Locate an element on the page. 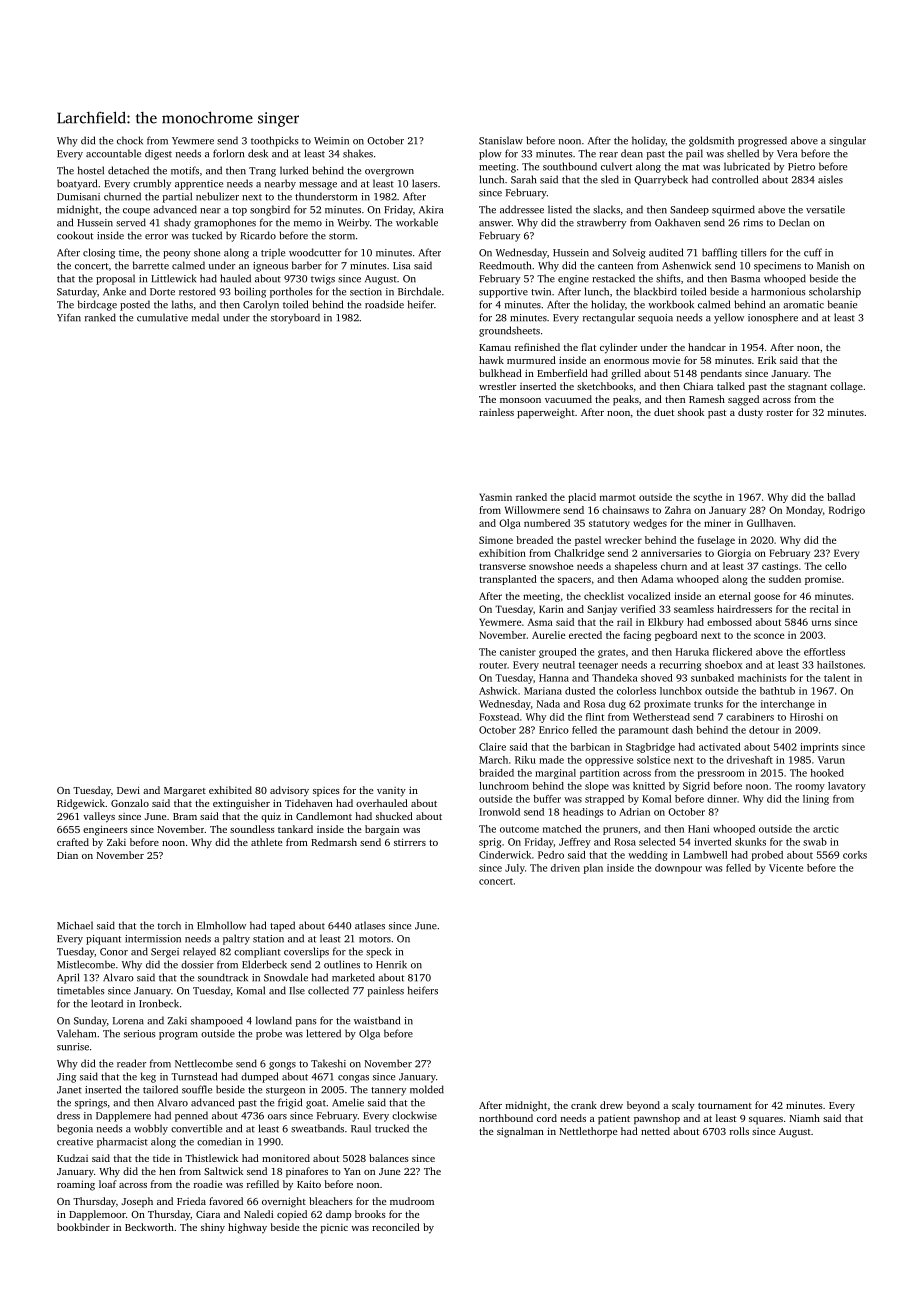  posted is located at coordinates (135, 305).
